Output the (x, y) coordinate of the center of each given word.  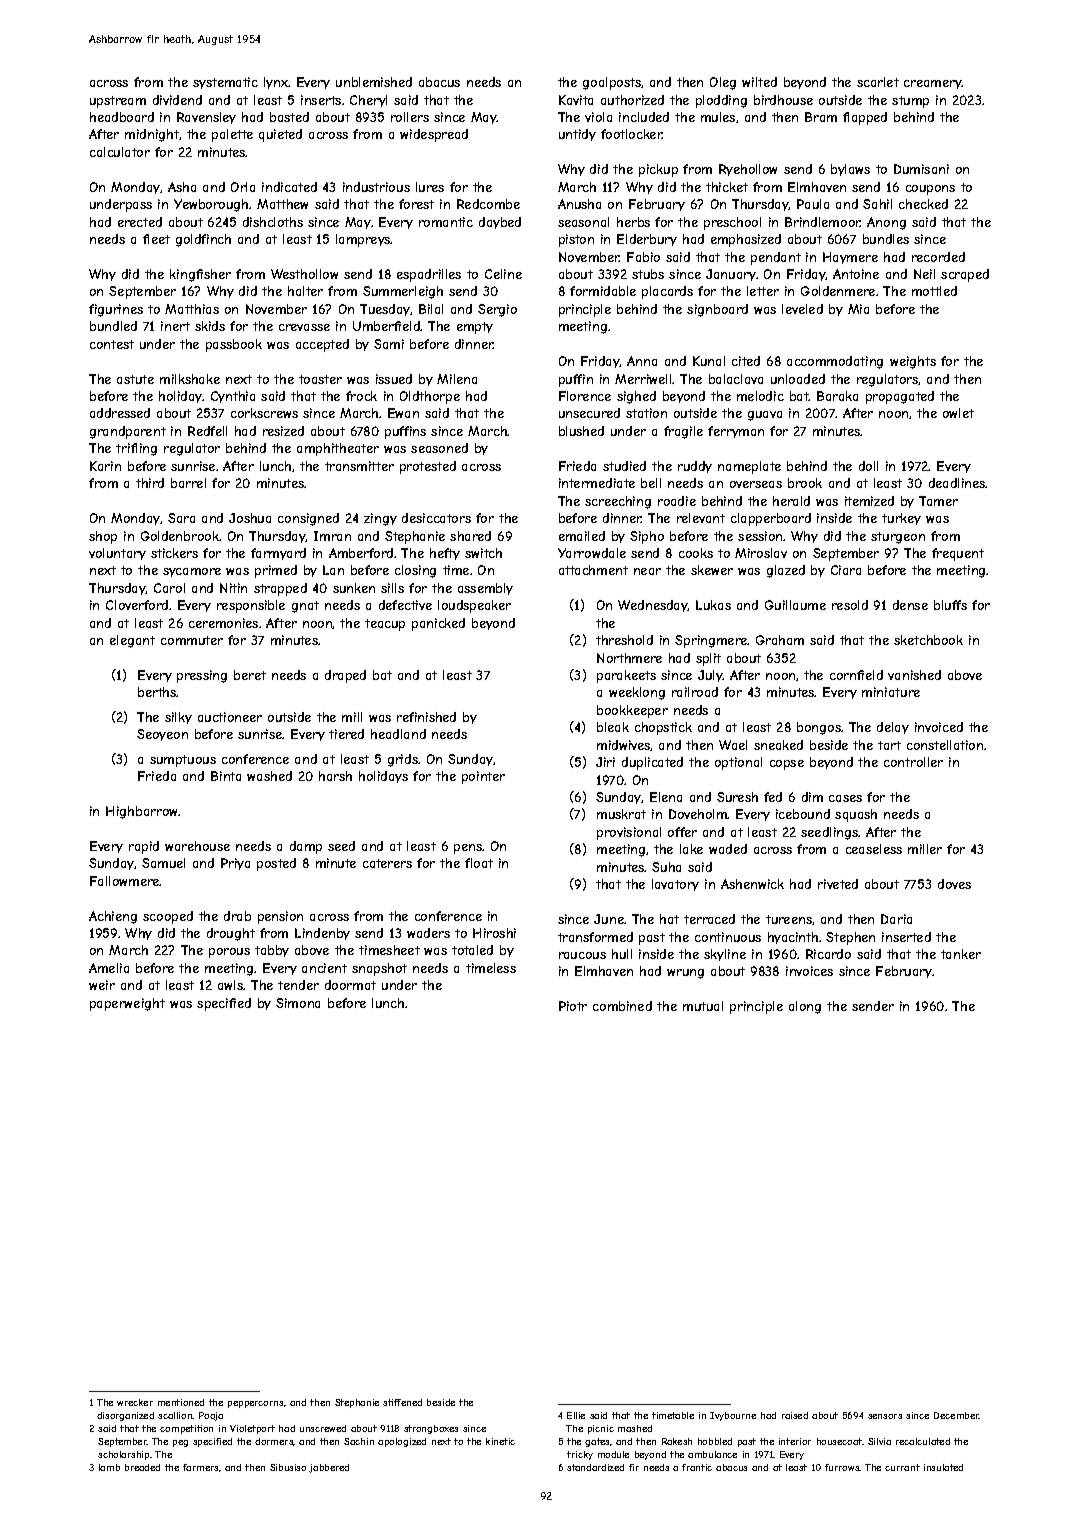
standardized (595, 1467)
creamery (933, 84)
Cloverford (137, 605)
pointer (483, 777)
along (805, 1007)
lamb (109, 1467)
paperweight (127, 1004)
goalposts (612, 83)
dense (910, 605)
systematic (225, 83)
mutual (703, 1006)
